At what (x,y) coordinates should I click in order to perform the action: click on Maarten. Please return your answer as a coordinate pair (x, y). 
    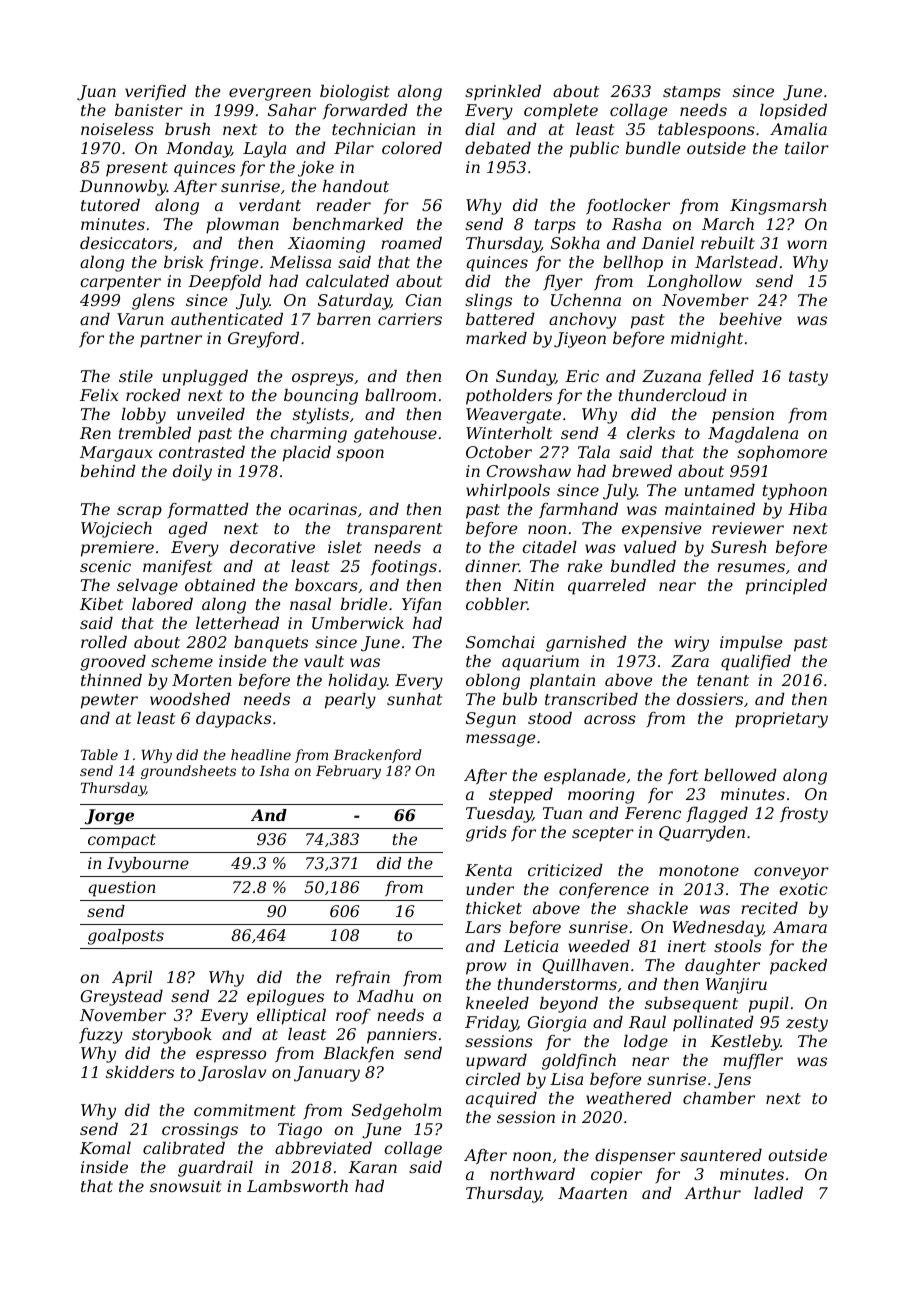
    Looking at the image, I should click on (592, 1193).
